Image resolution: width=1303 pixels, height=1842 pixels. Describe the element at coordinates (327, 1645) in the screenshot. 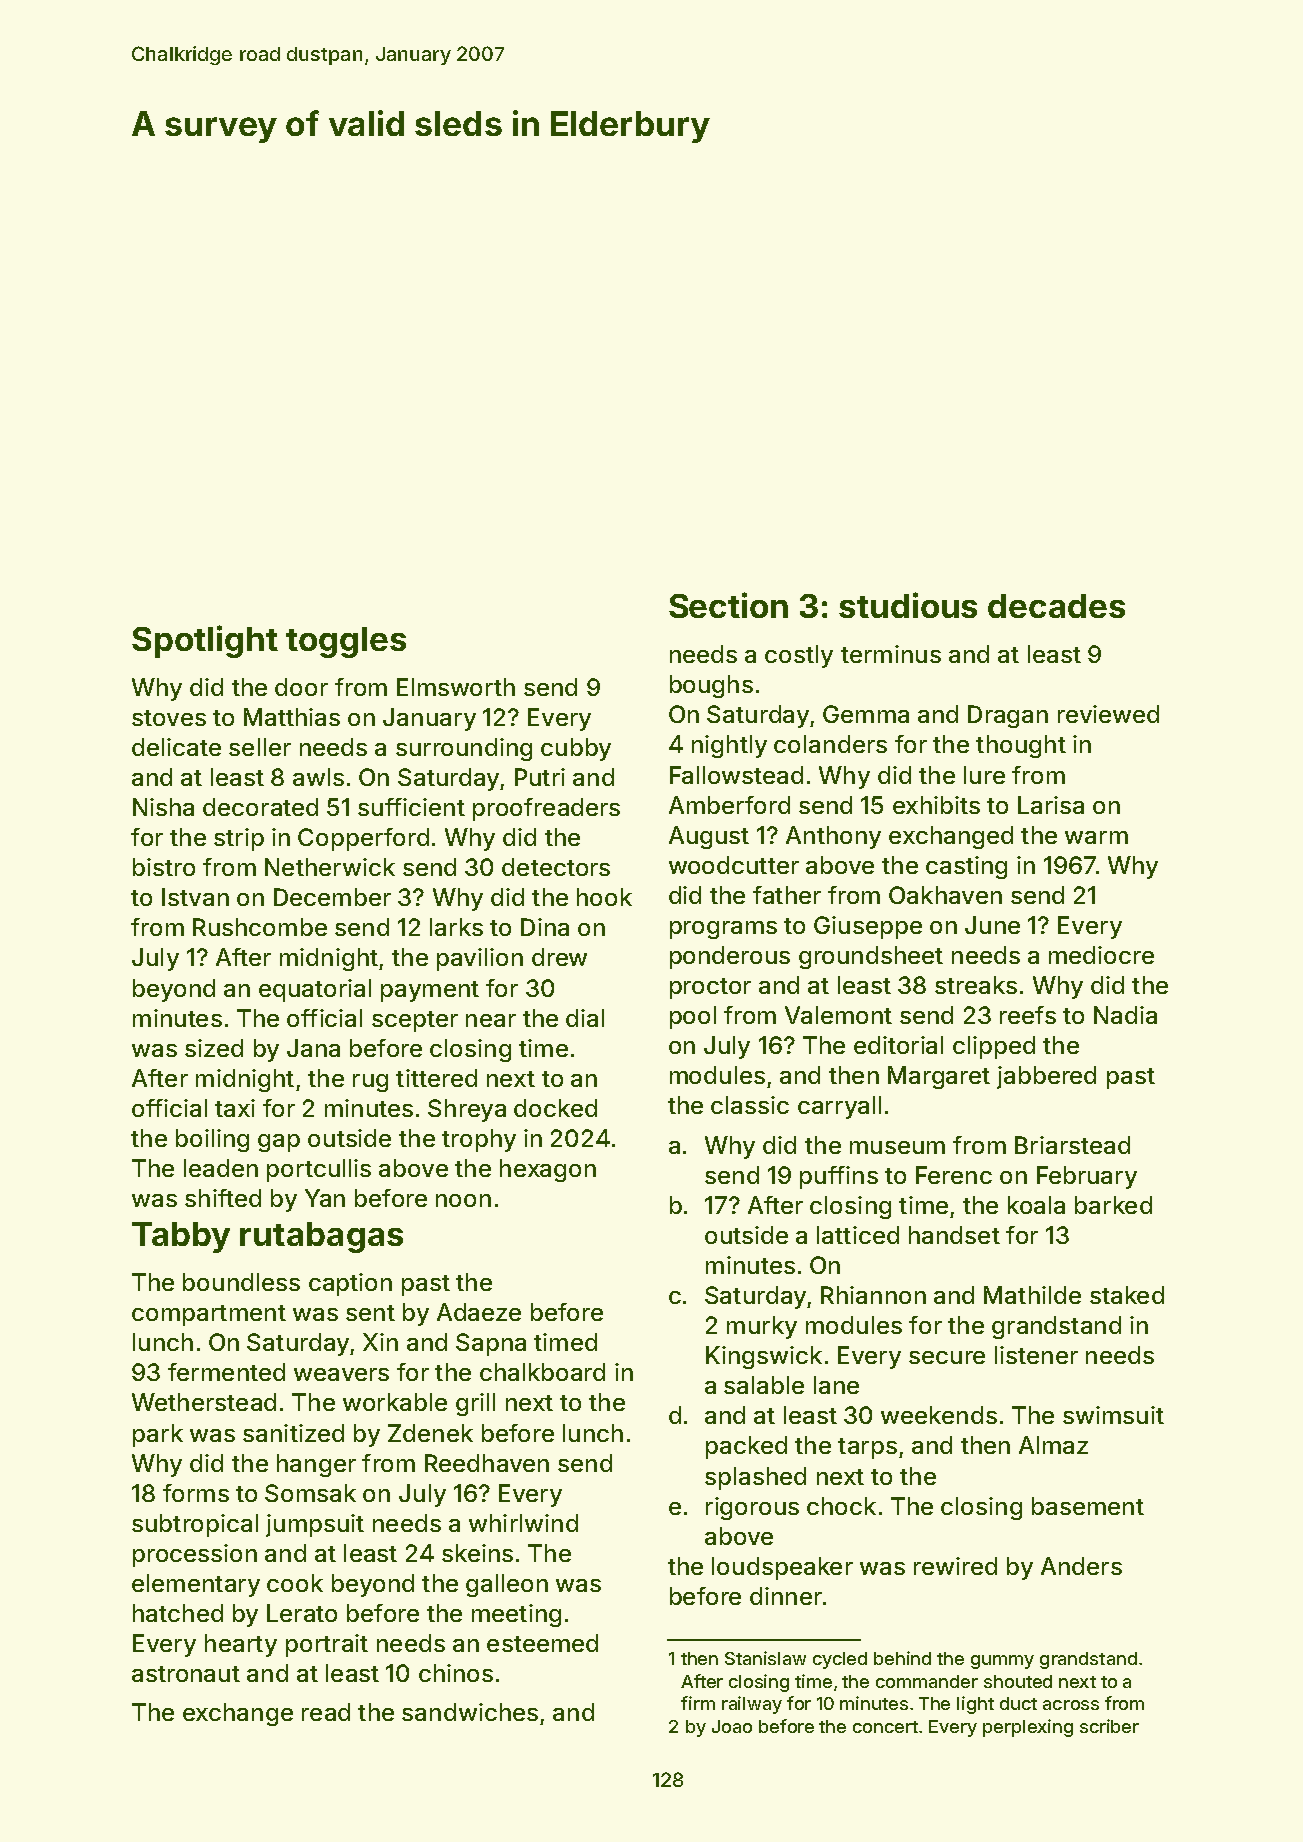

I see `portrait` at that location.
